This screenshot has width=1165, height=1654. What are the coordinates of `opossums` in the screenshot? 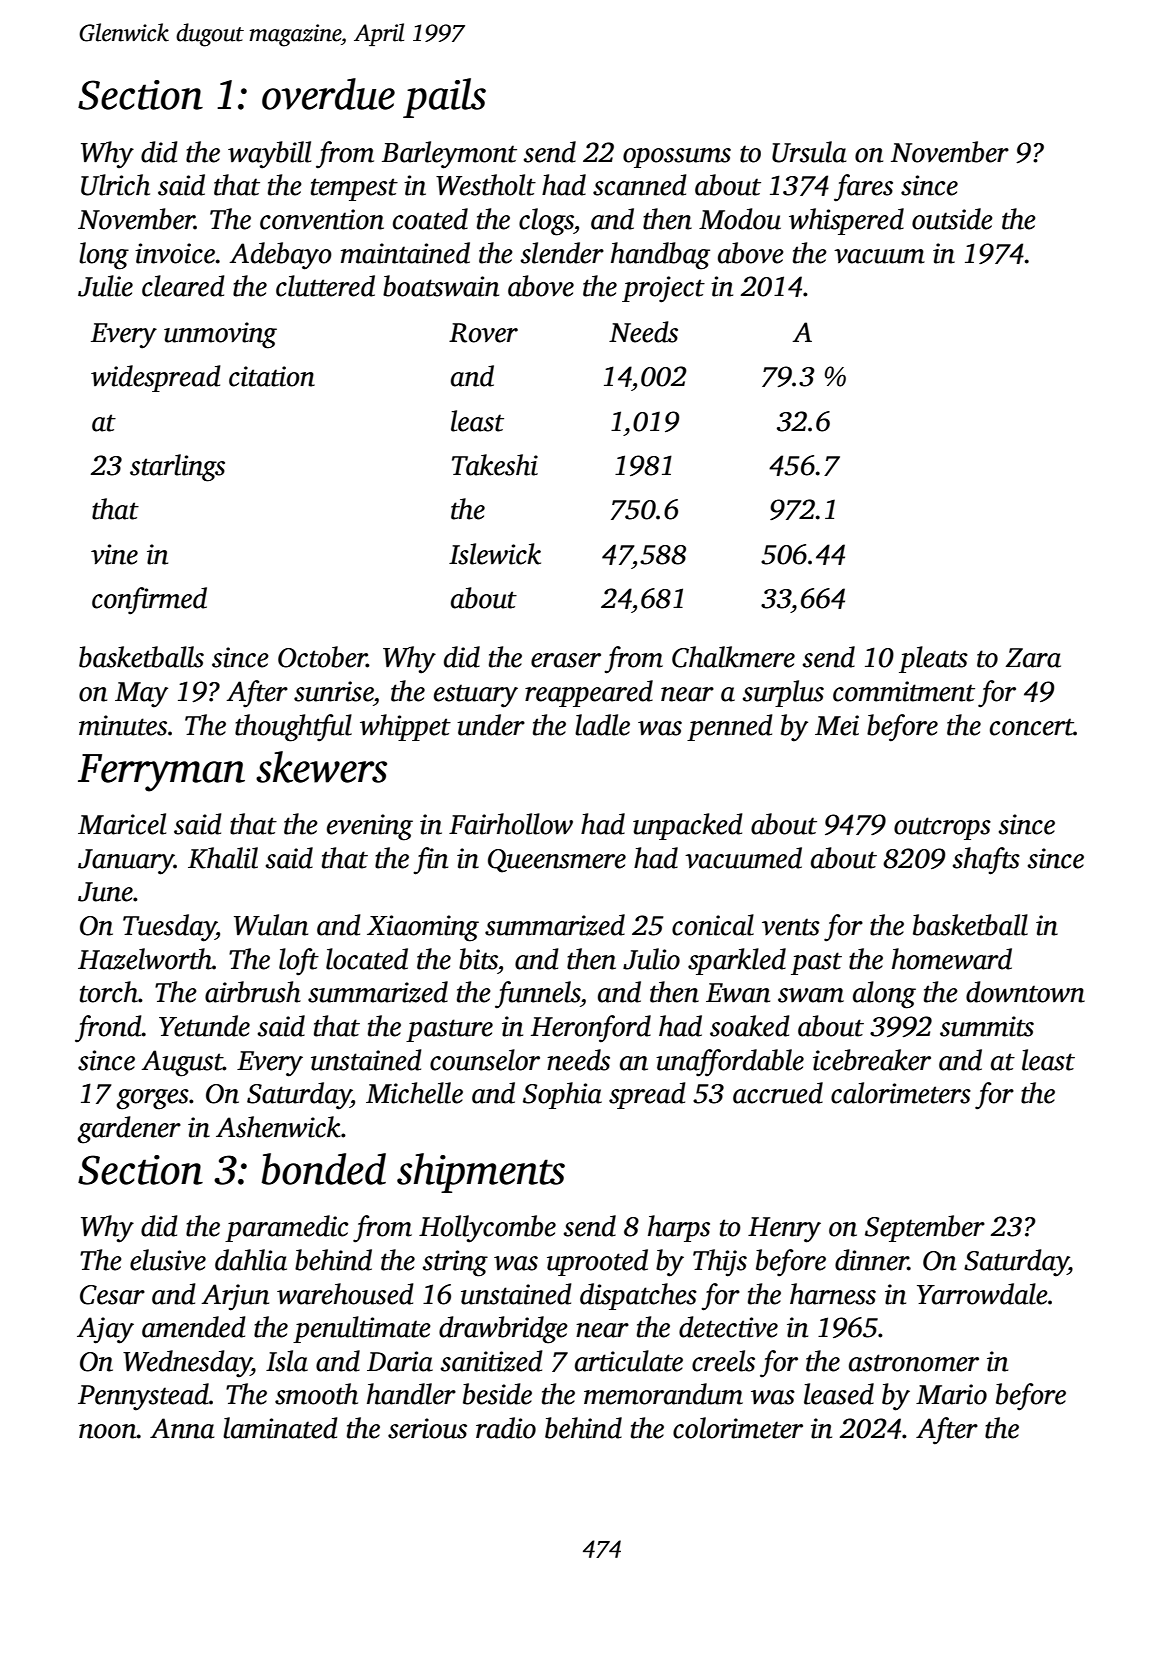 It's located at (677, 158).
